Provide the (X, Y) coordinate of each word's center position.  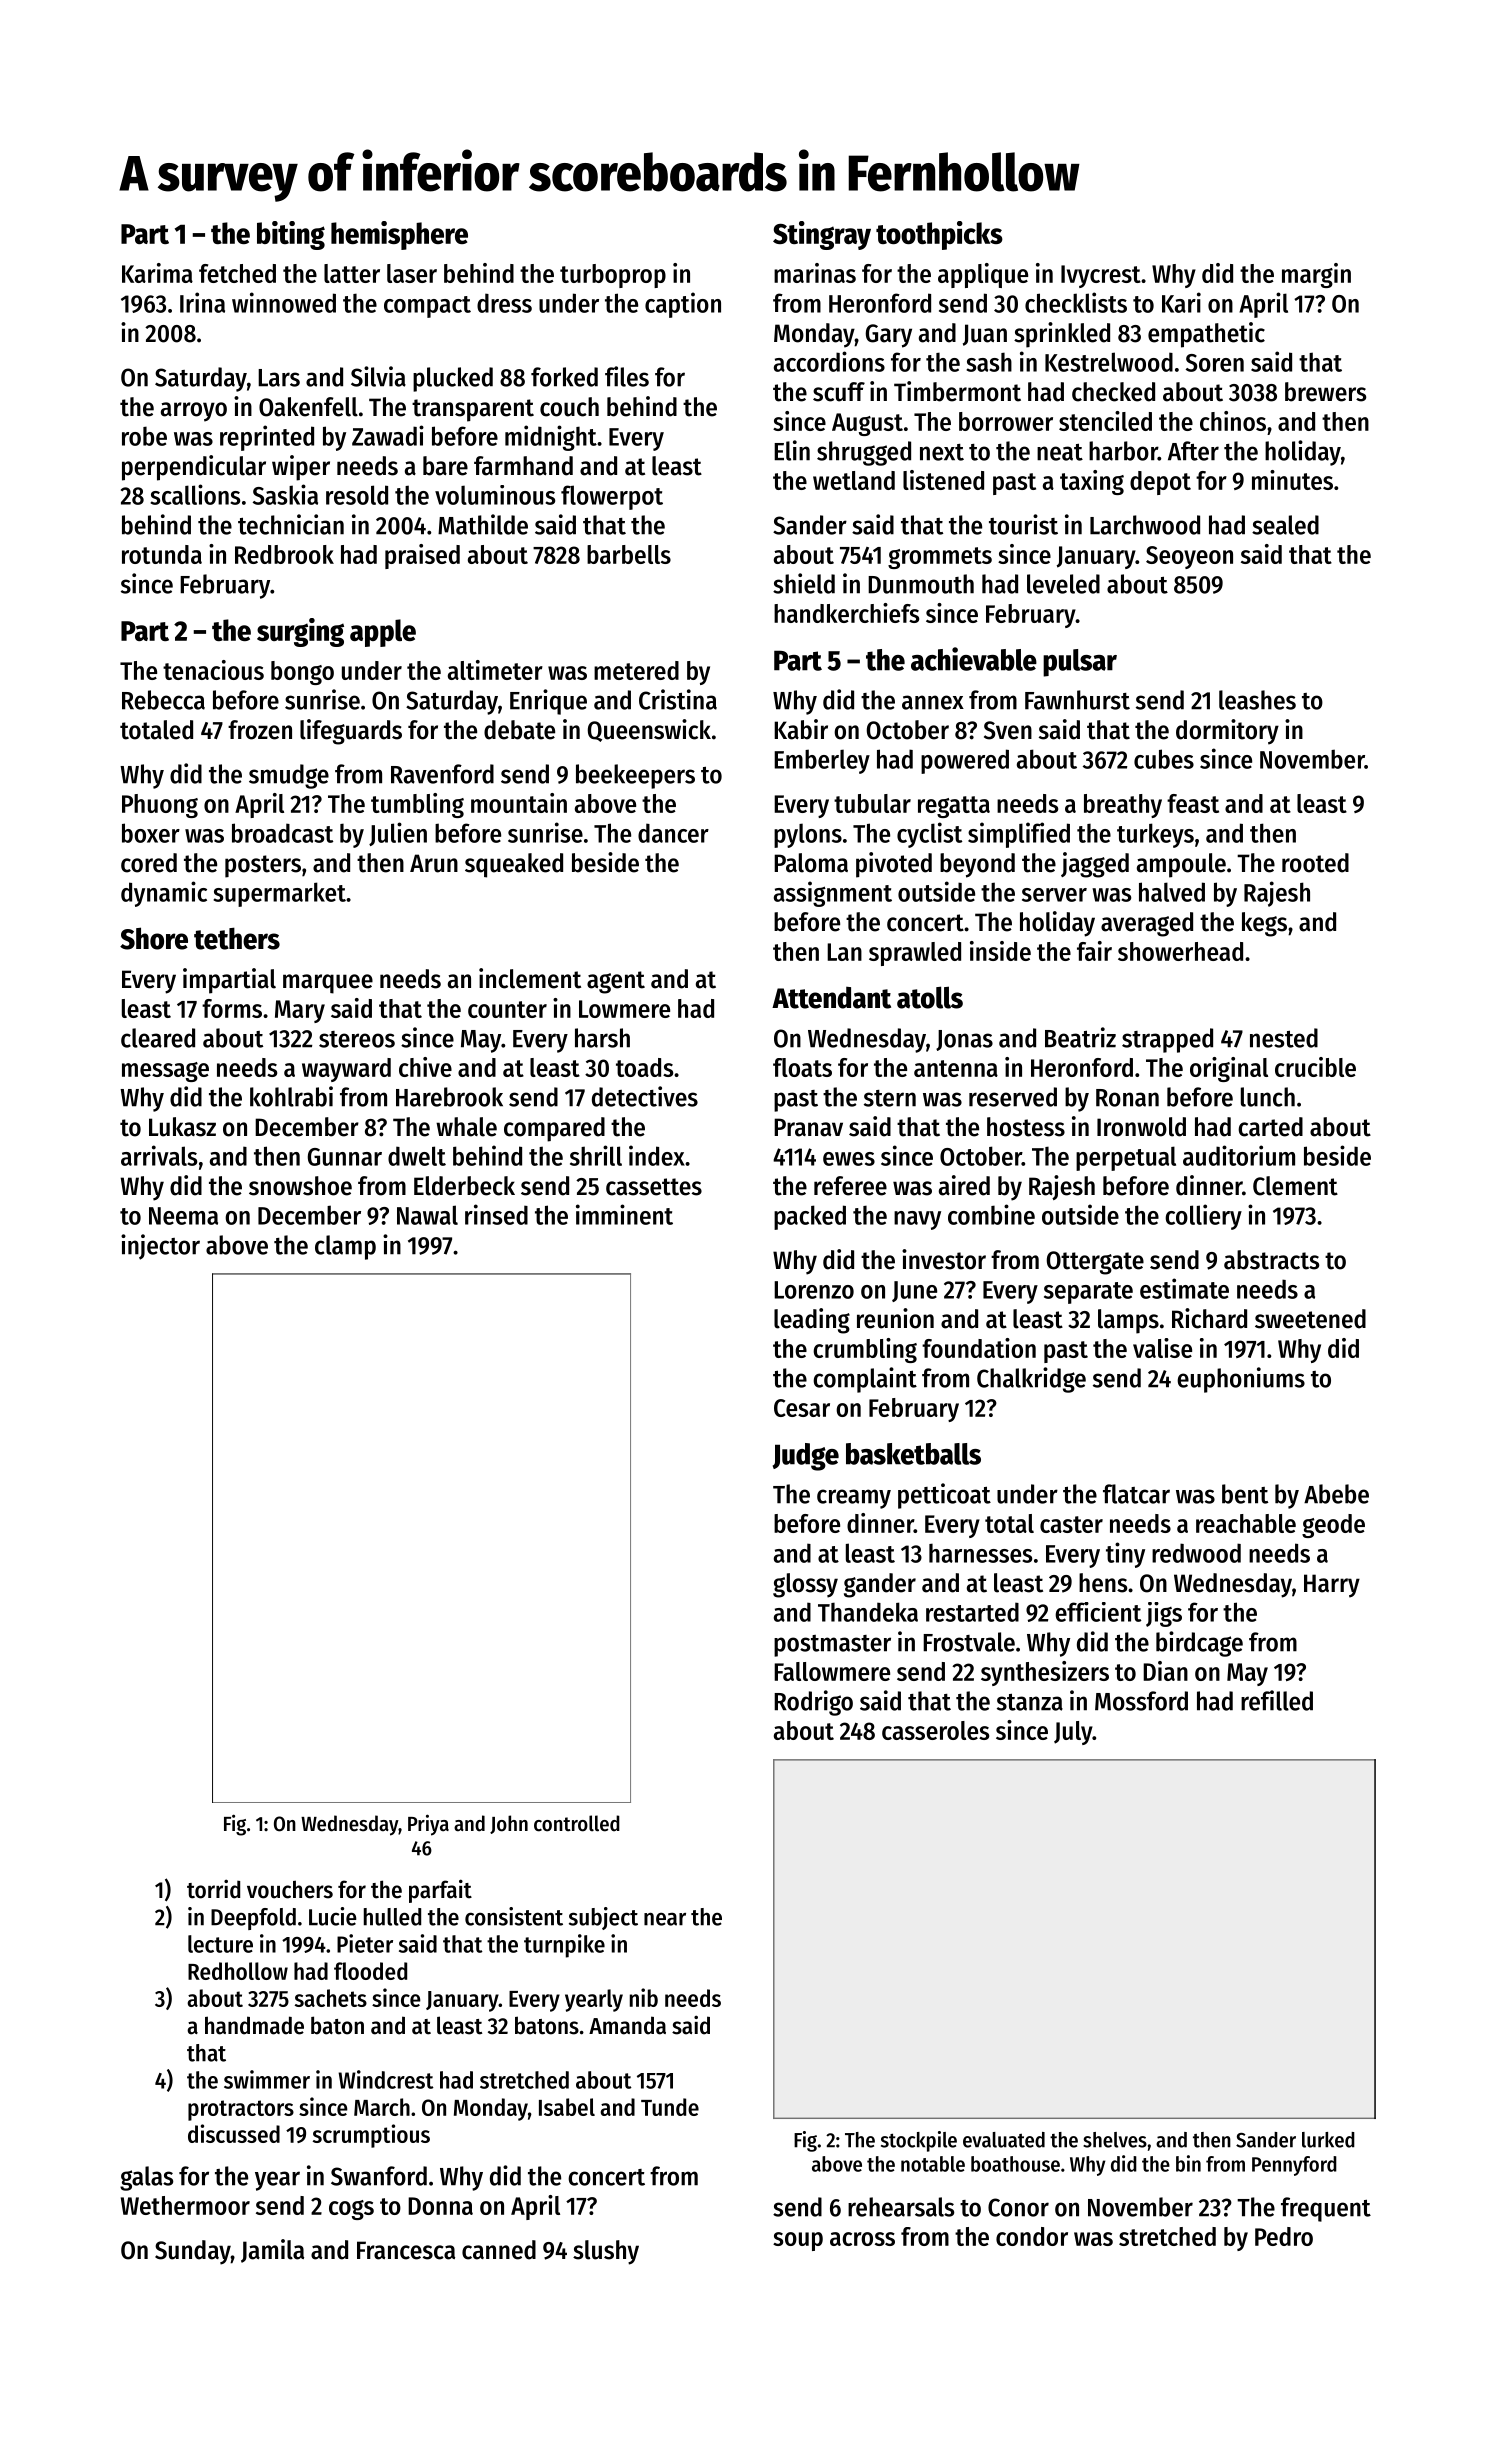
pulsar (1080, 663)
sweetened (1310, 1319)
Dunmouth (921, 584)
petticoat (944, 1496)
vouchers (290, 1889)
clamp (345, 1247)
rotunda (162, 554)
